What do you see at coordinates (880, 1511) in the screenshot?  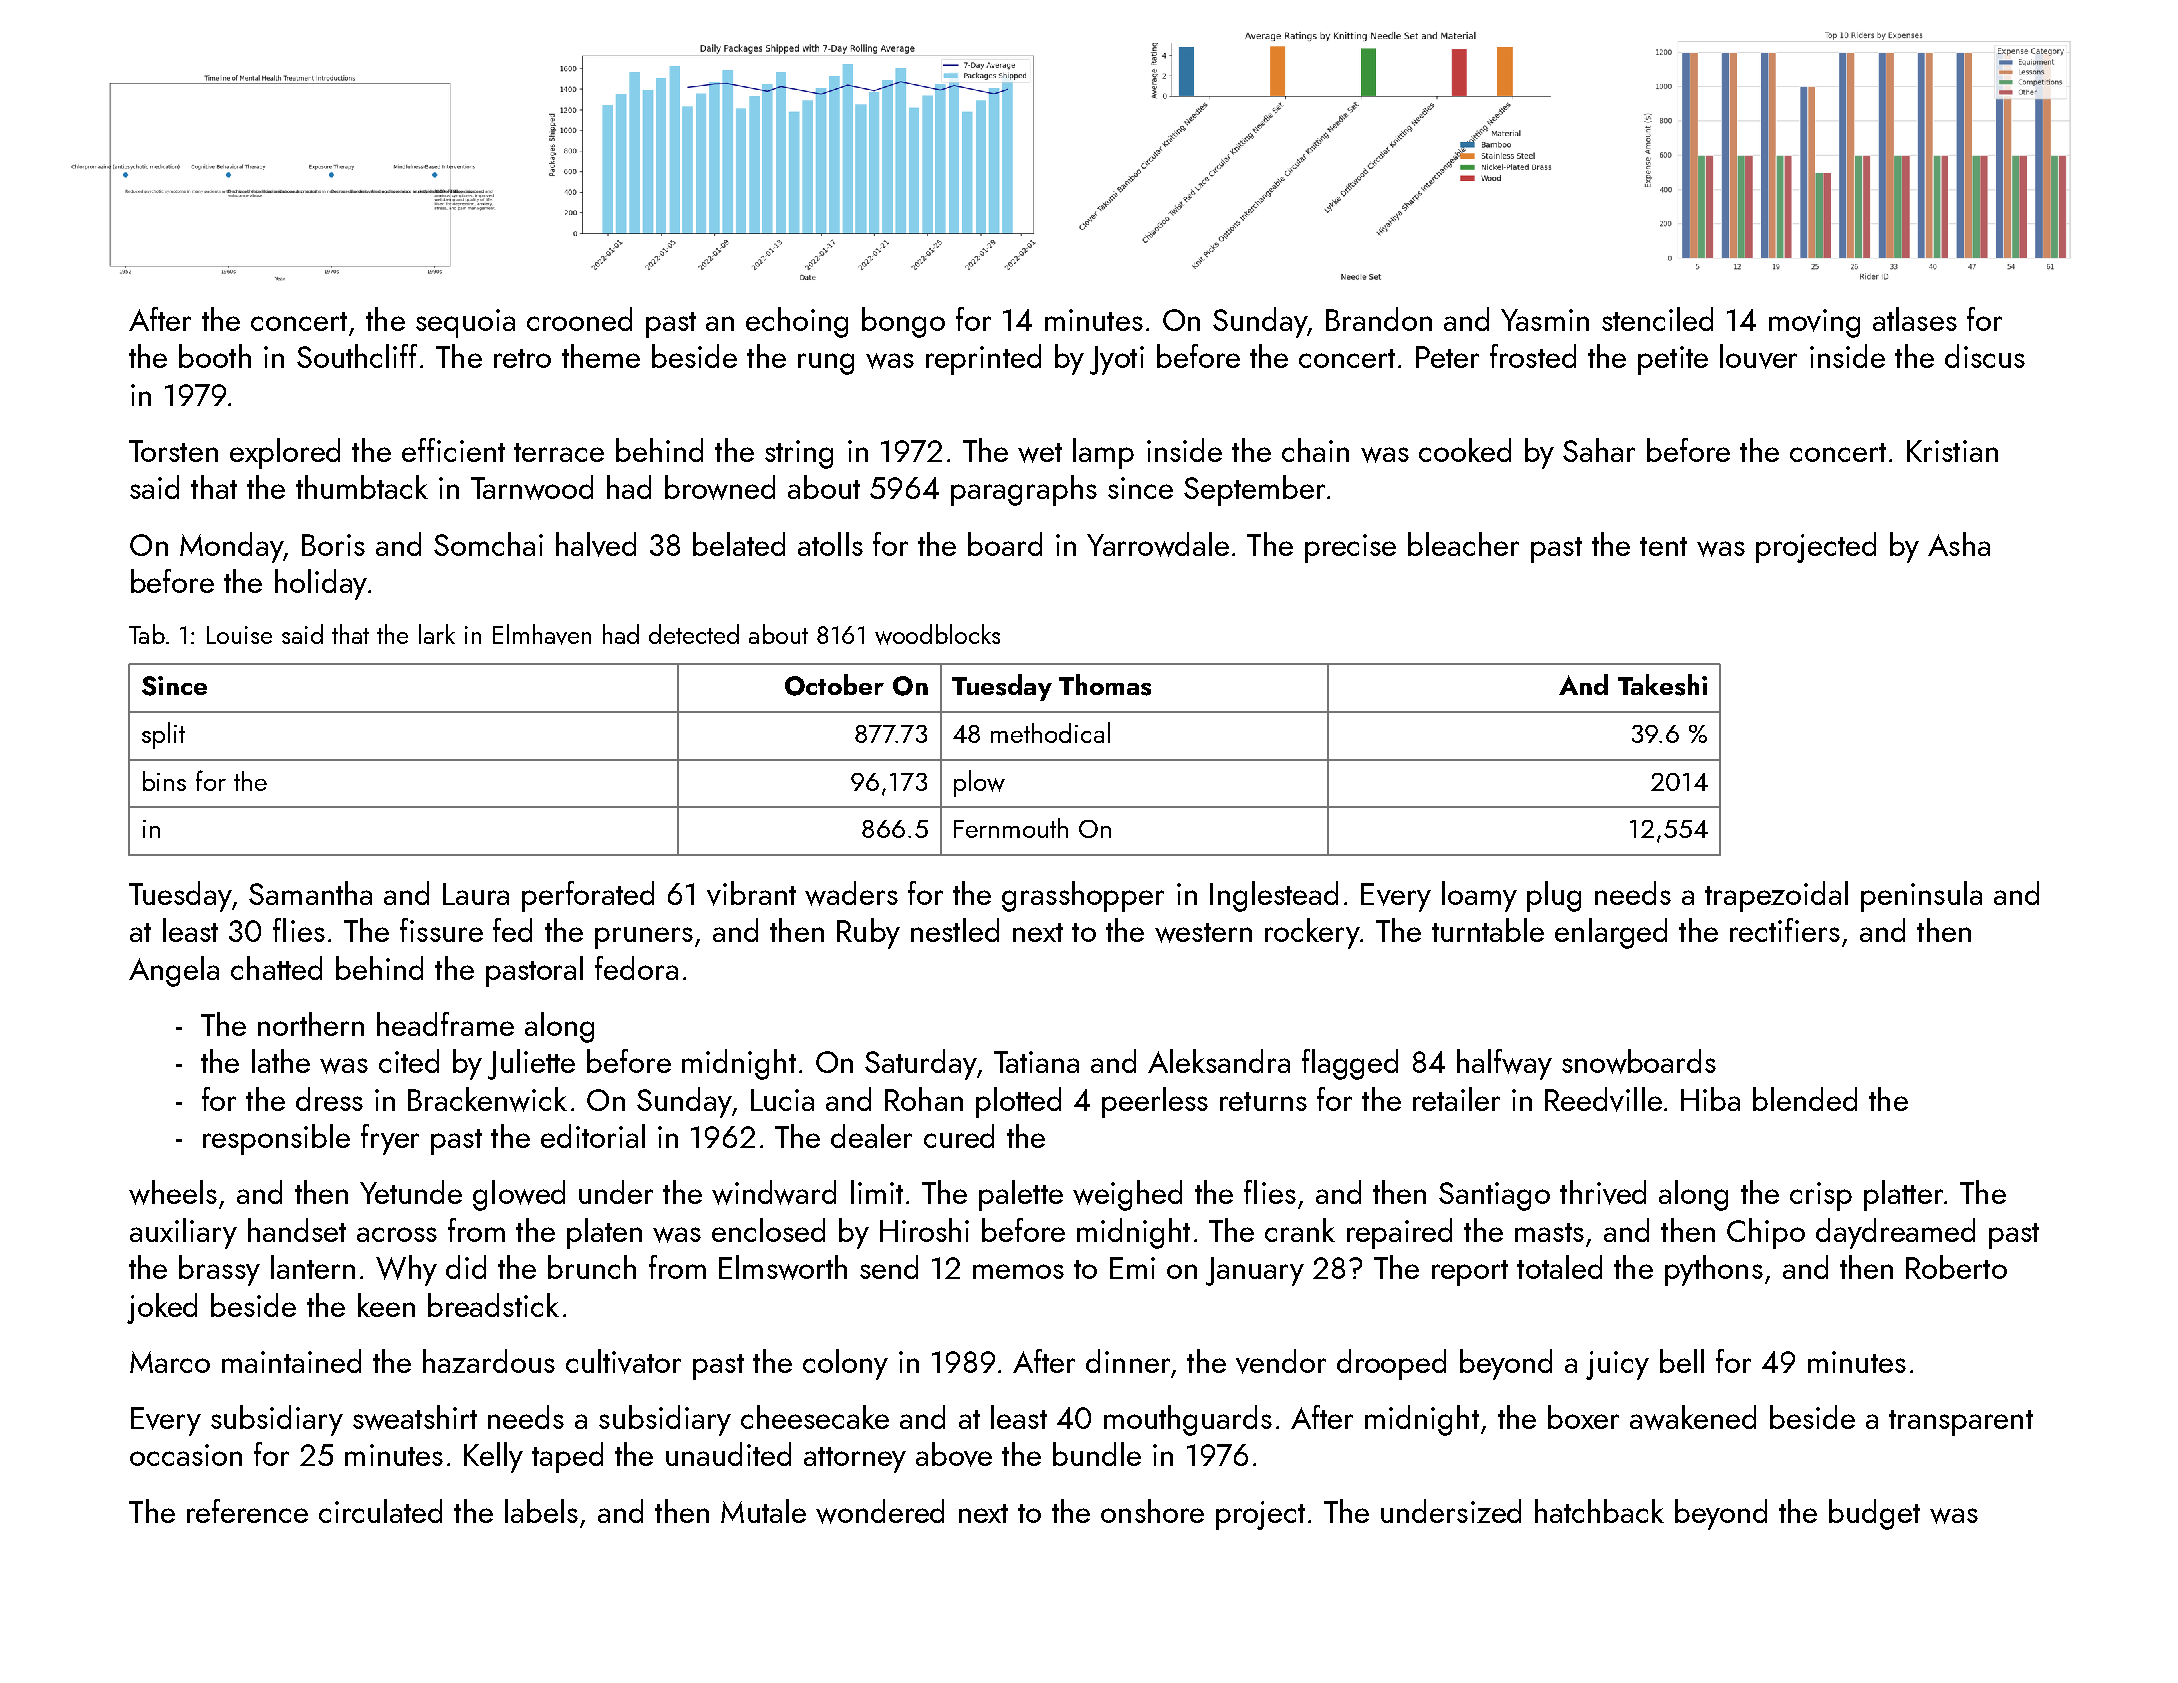 I see `wondered` at bounding box center [880, 1511].
